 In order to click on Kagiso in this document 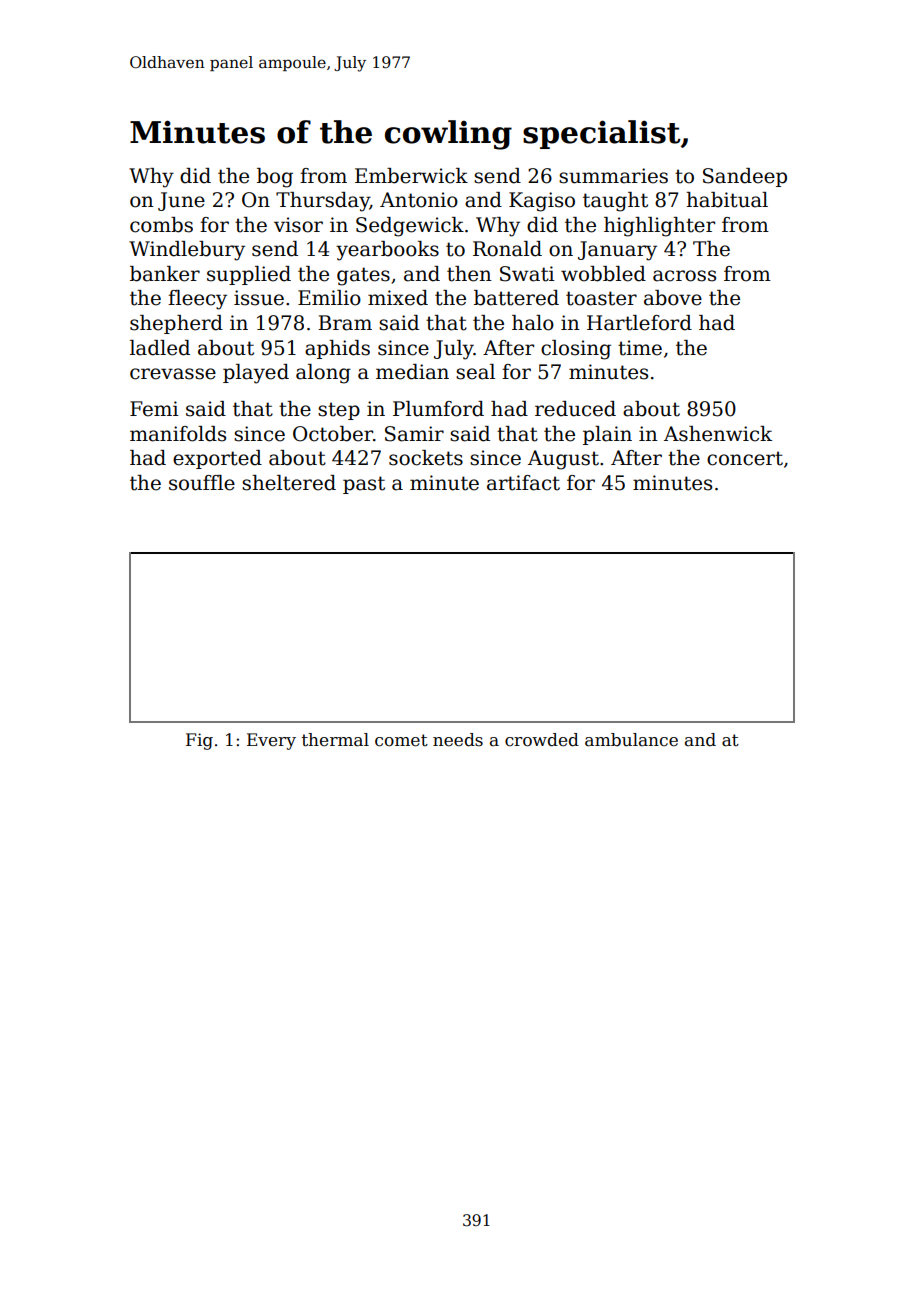, I will do `click(542, 202)`.
